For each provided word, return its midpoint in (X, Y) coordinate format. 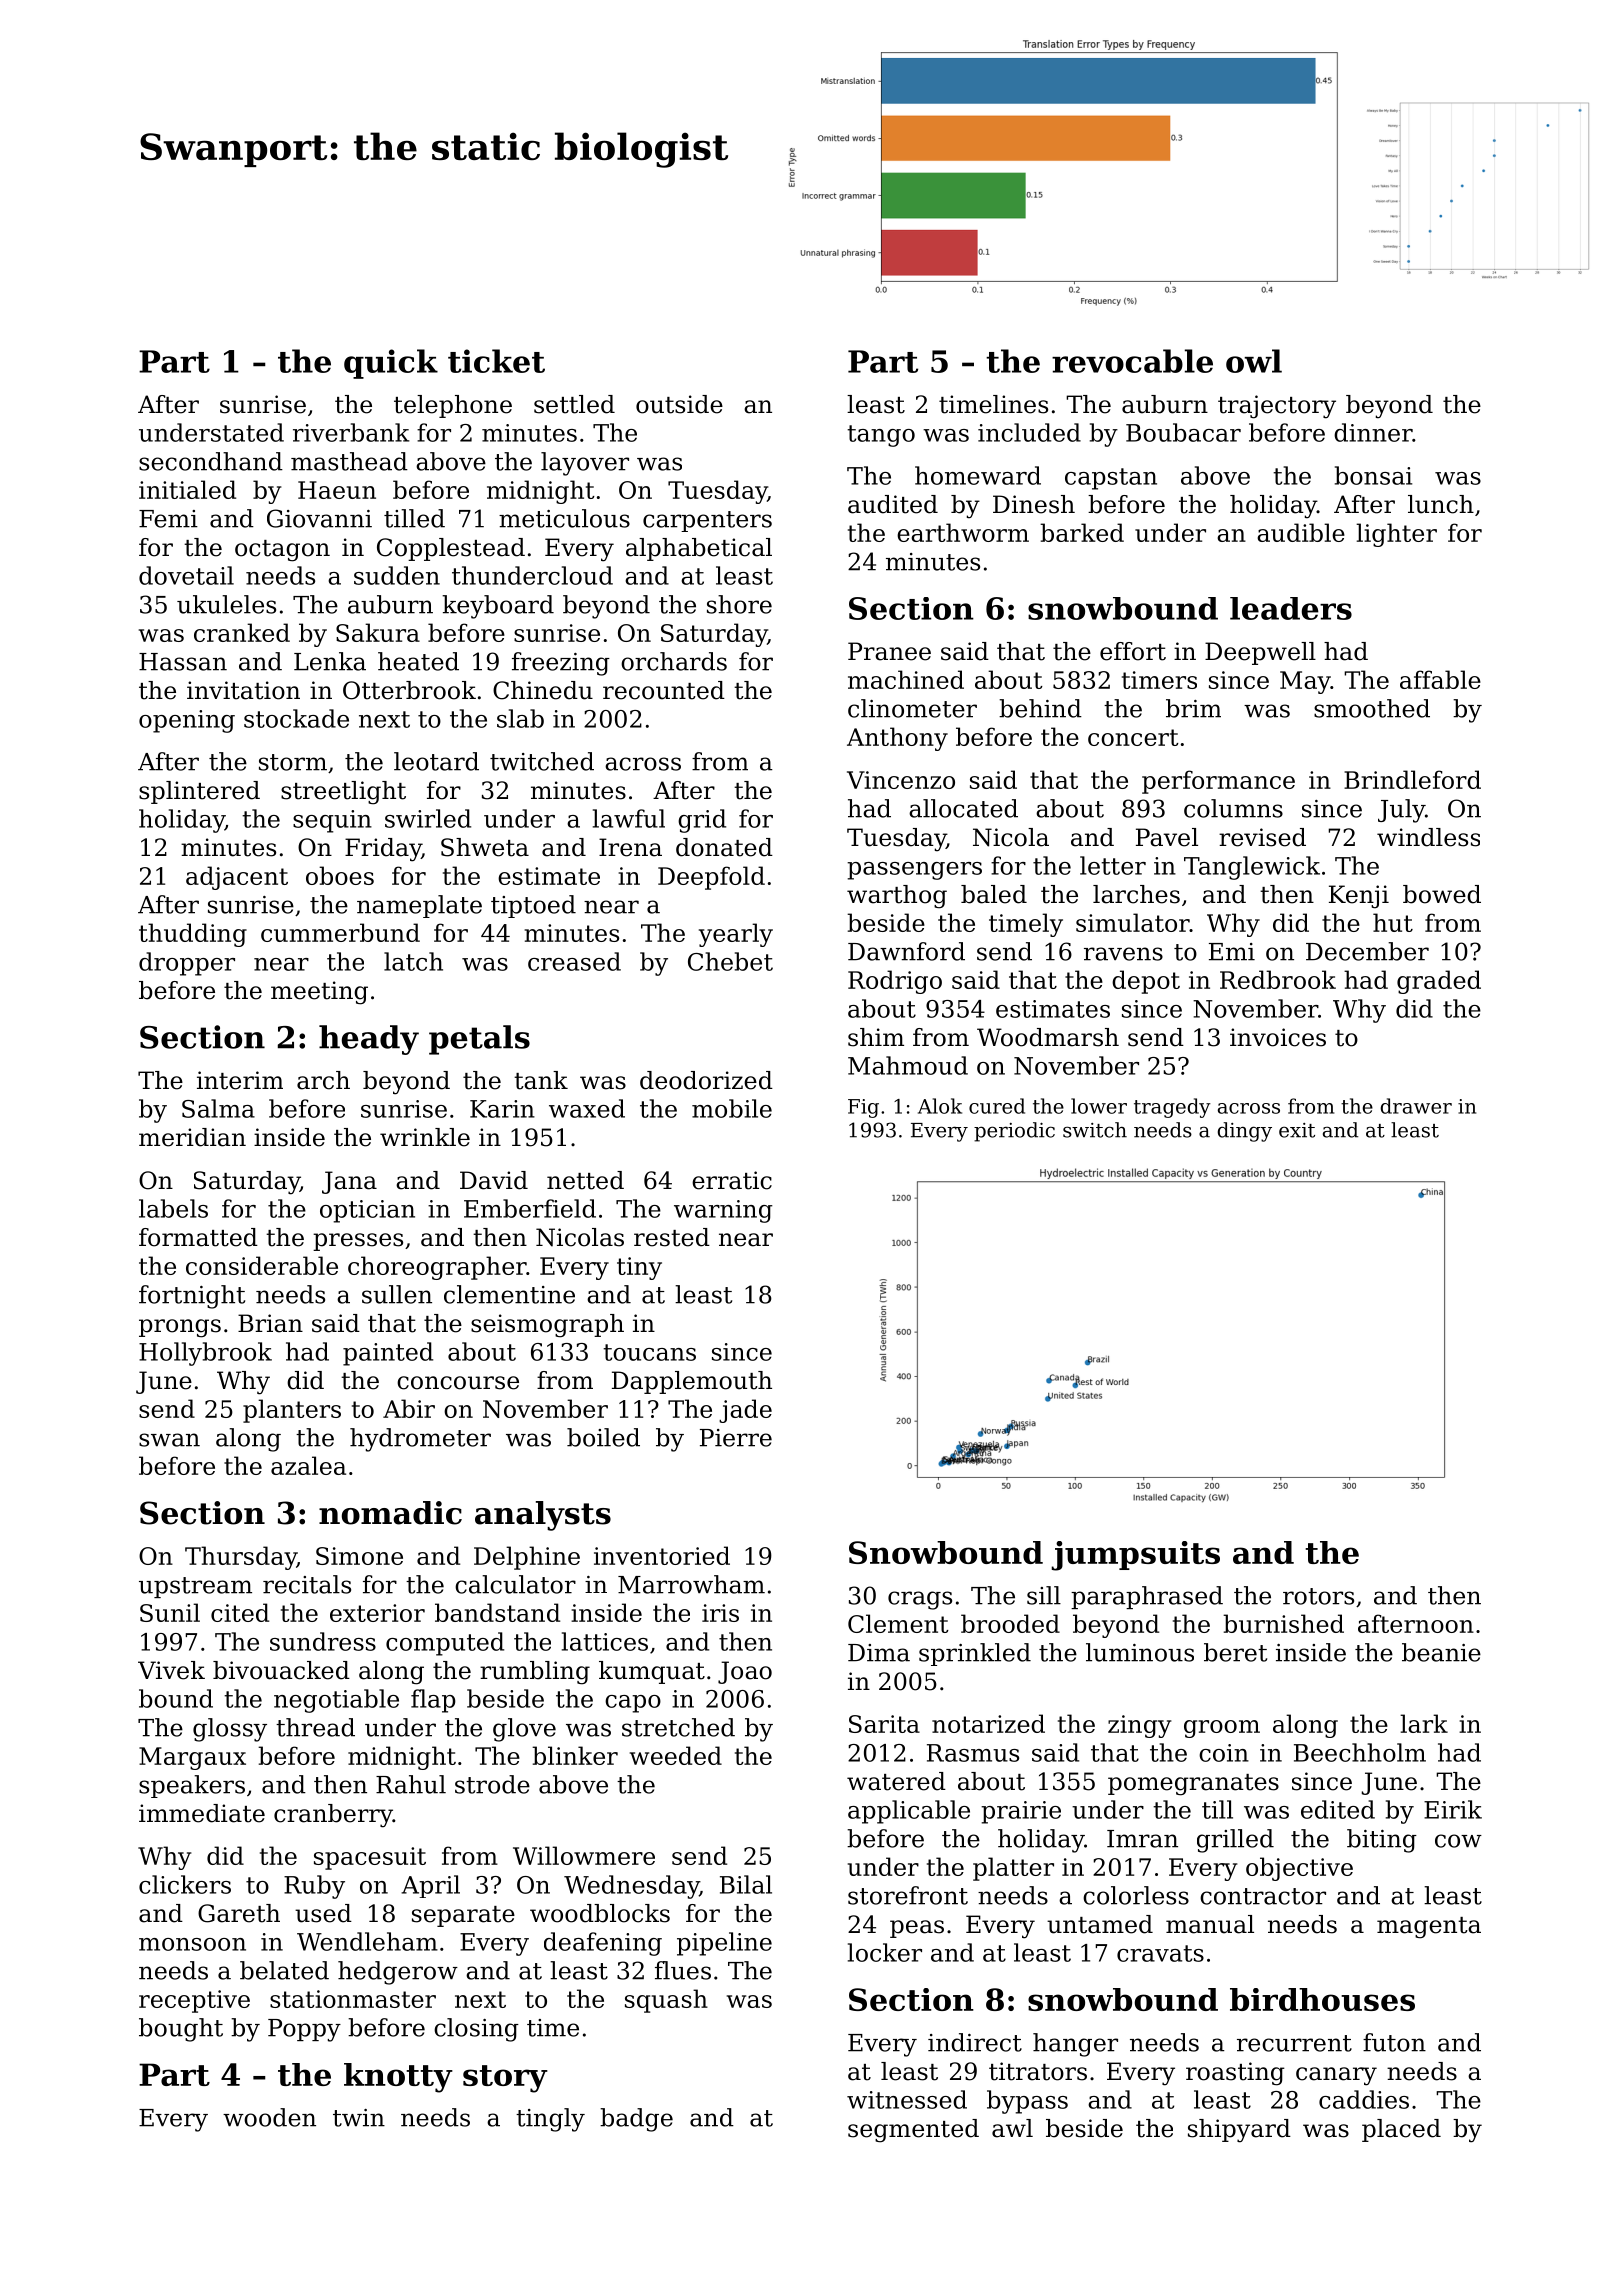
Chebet (730, 961)
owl (1254, 361)
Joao (745, 1672)
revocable (1132, 361)
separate (463, 1916)
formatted (198, 1237)
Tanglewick (1252, 868)
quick (391, 364)
